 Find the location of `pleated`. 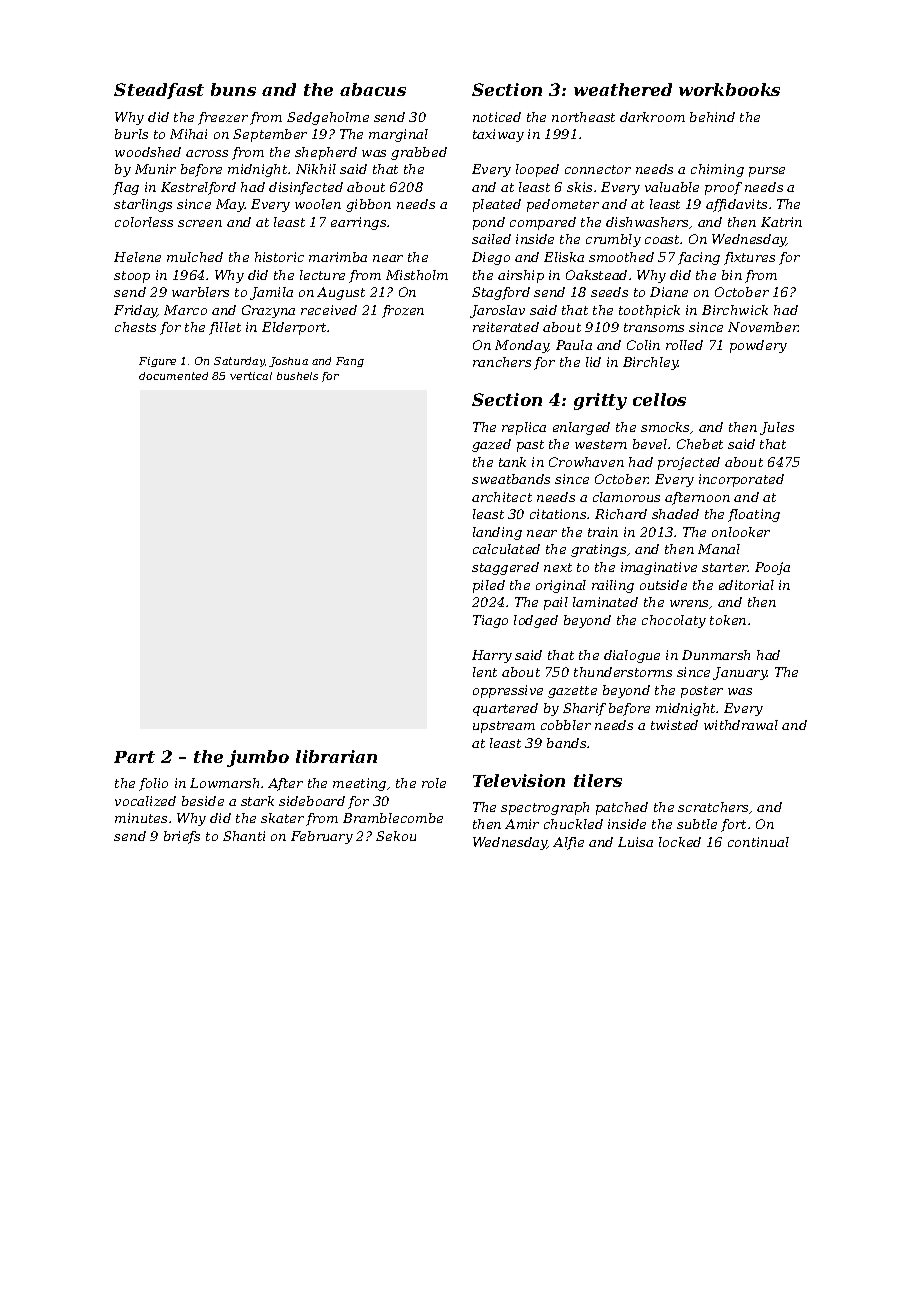

pleated is located at coordinates (497, 205).
